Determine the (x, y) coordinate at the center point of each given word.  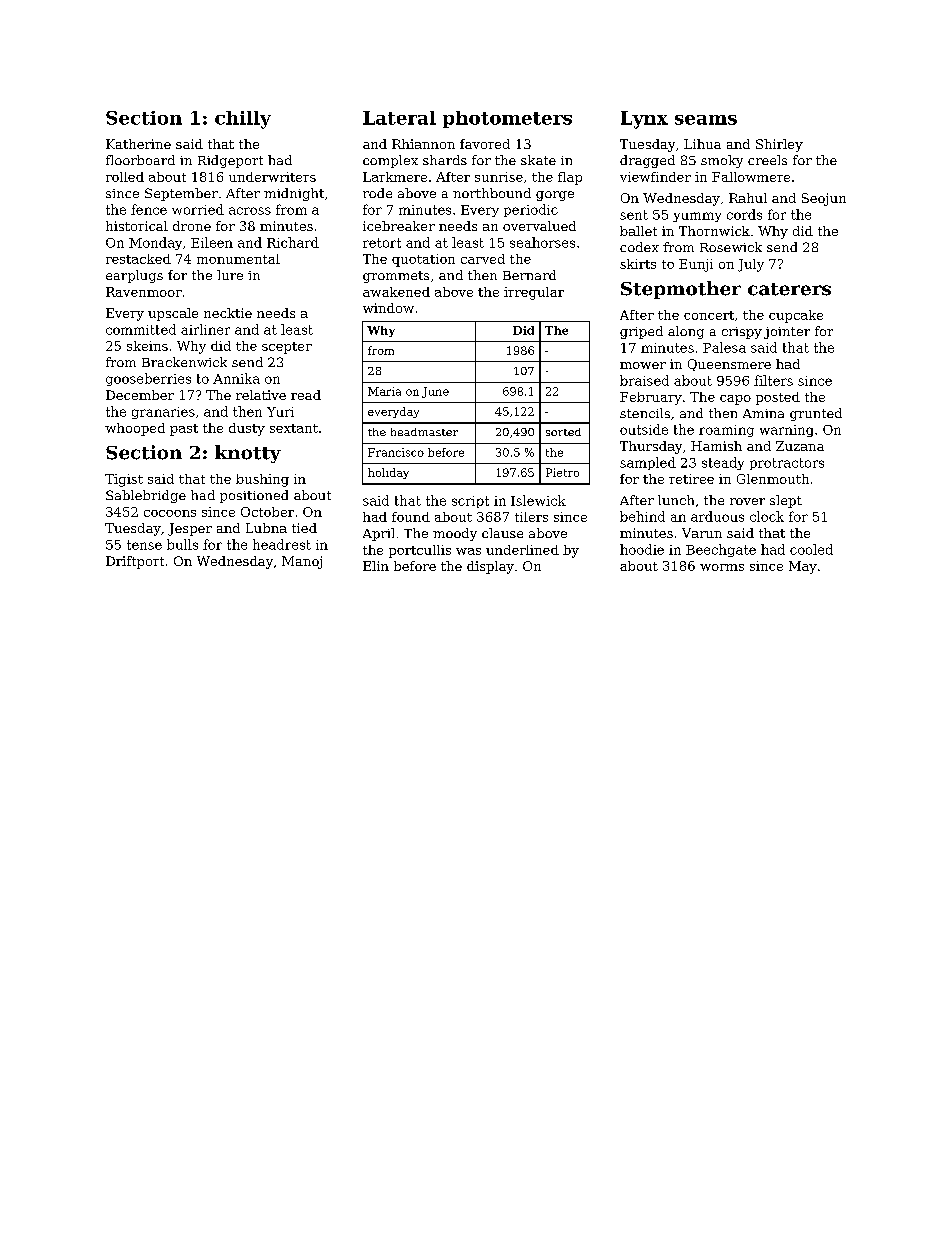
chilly (243, 120)
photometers (507, 119)
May (803, 567)
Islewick (538, 500)
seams (706, 120)
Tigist (124, 480)
